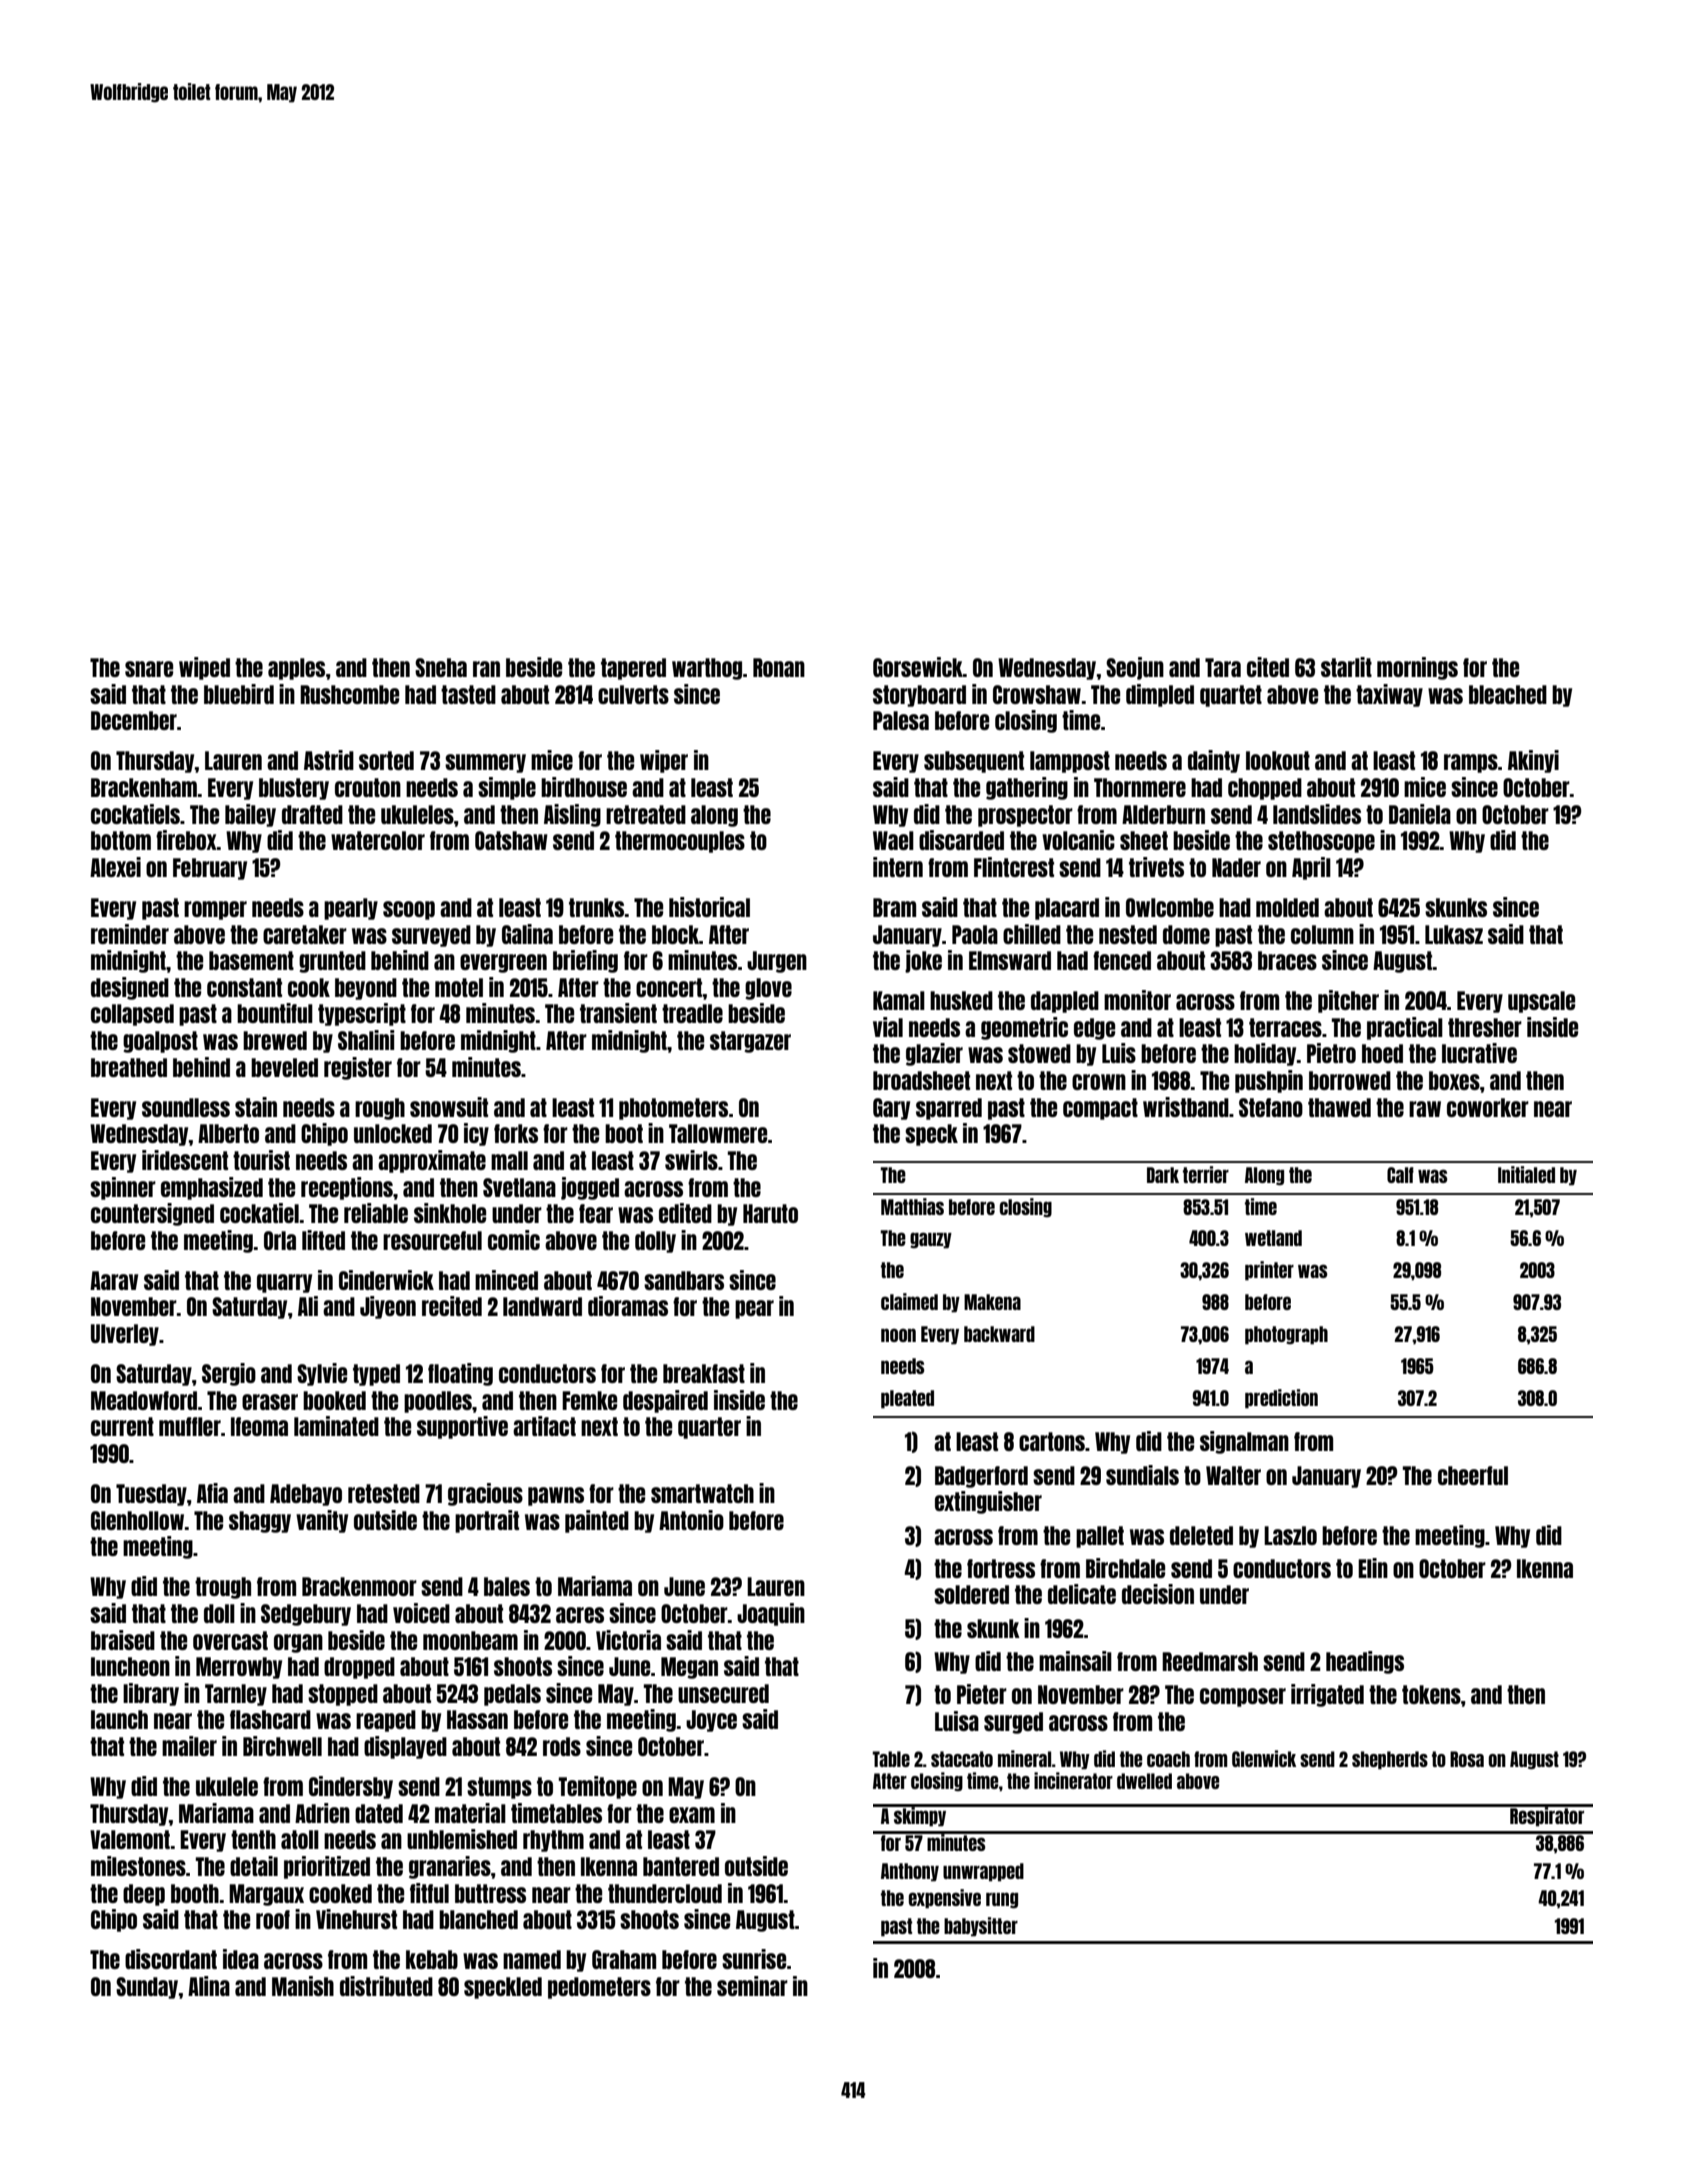 The height and width of the screenshot is (2178, 1683). I want to click on reminder, so click(130, 934).
